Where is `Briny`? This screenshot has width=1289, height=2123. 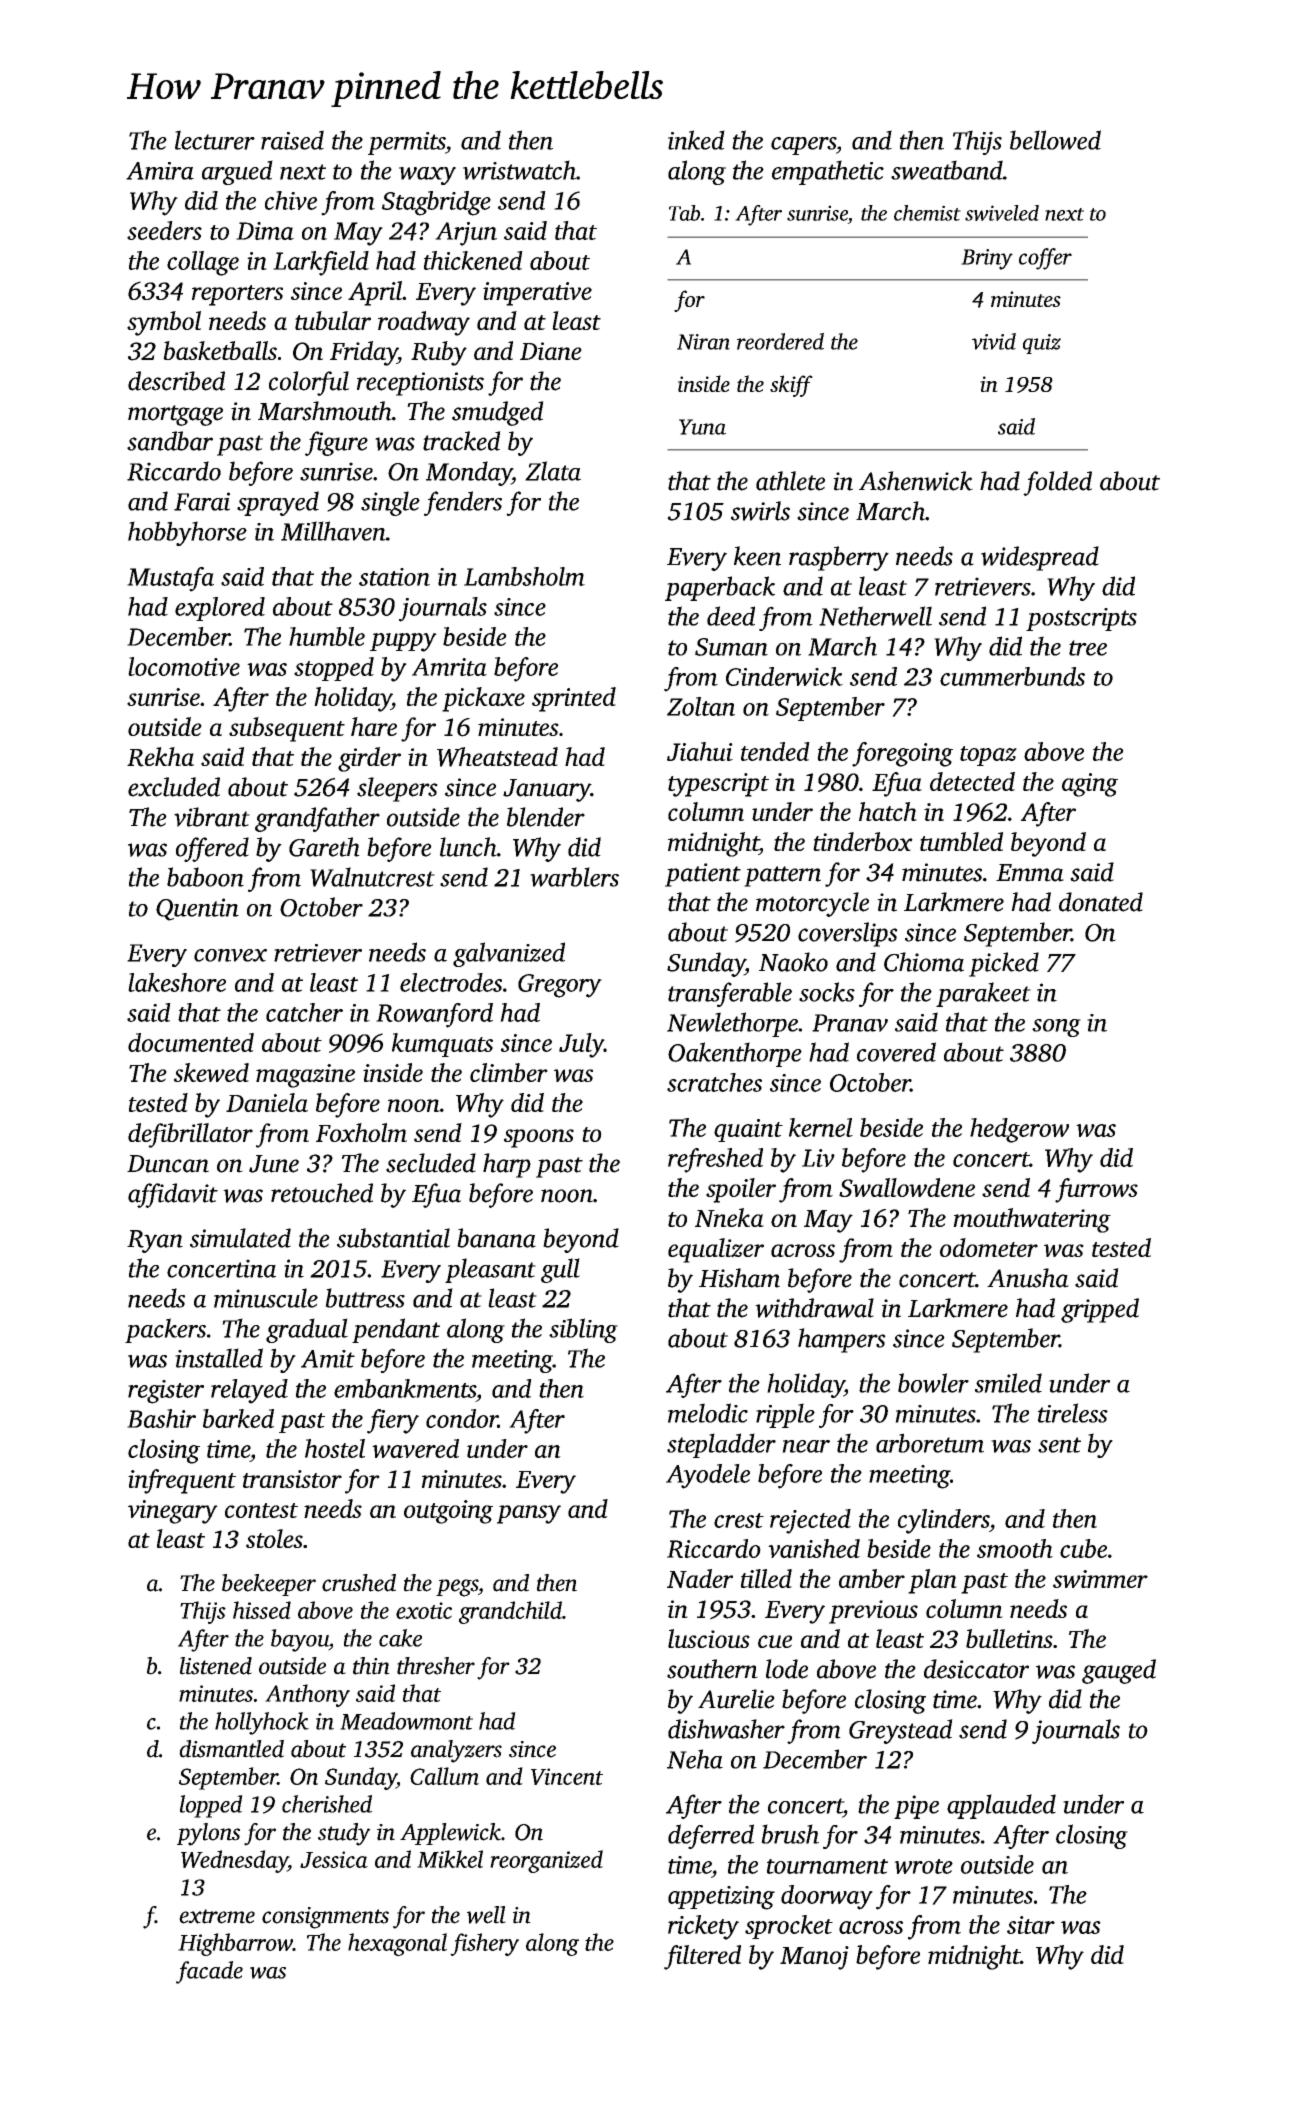
Briny is located at coordinates (987, 259).
